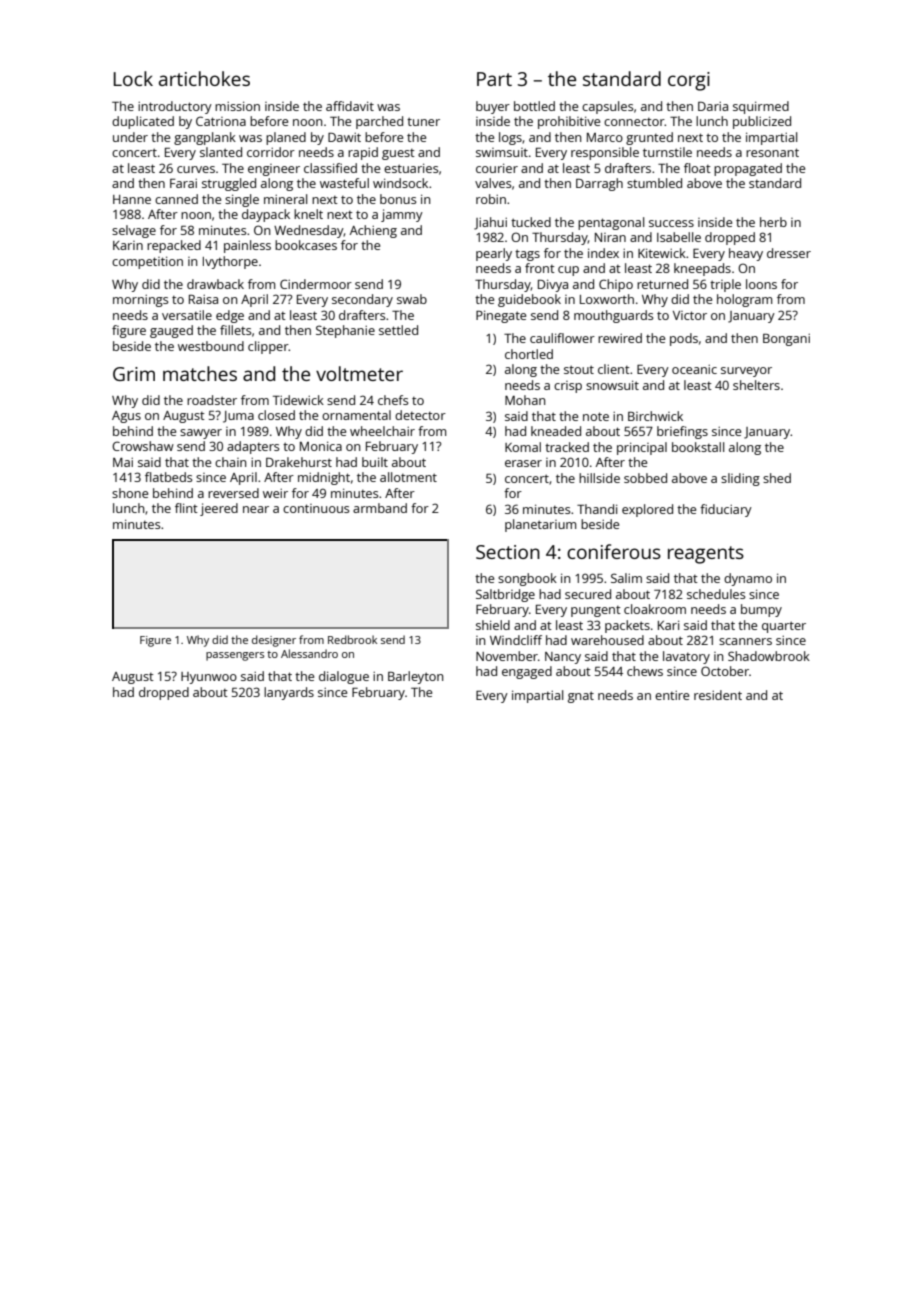 This screenshot has width=924, height=1308. What do you see at coordinates (689, 81) in the screenshot?
I see `corgi` at bounding box center [689, 81].
